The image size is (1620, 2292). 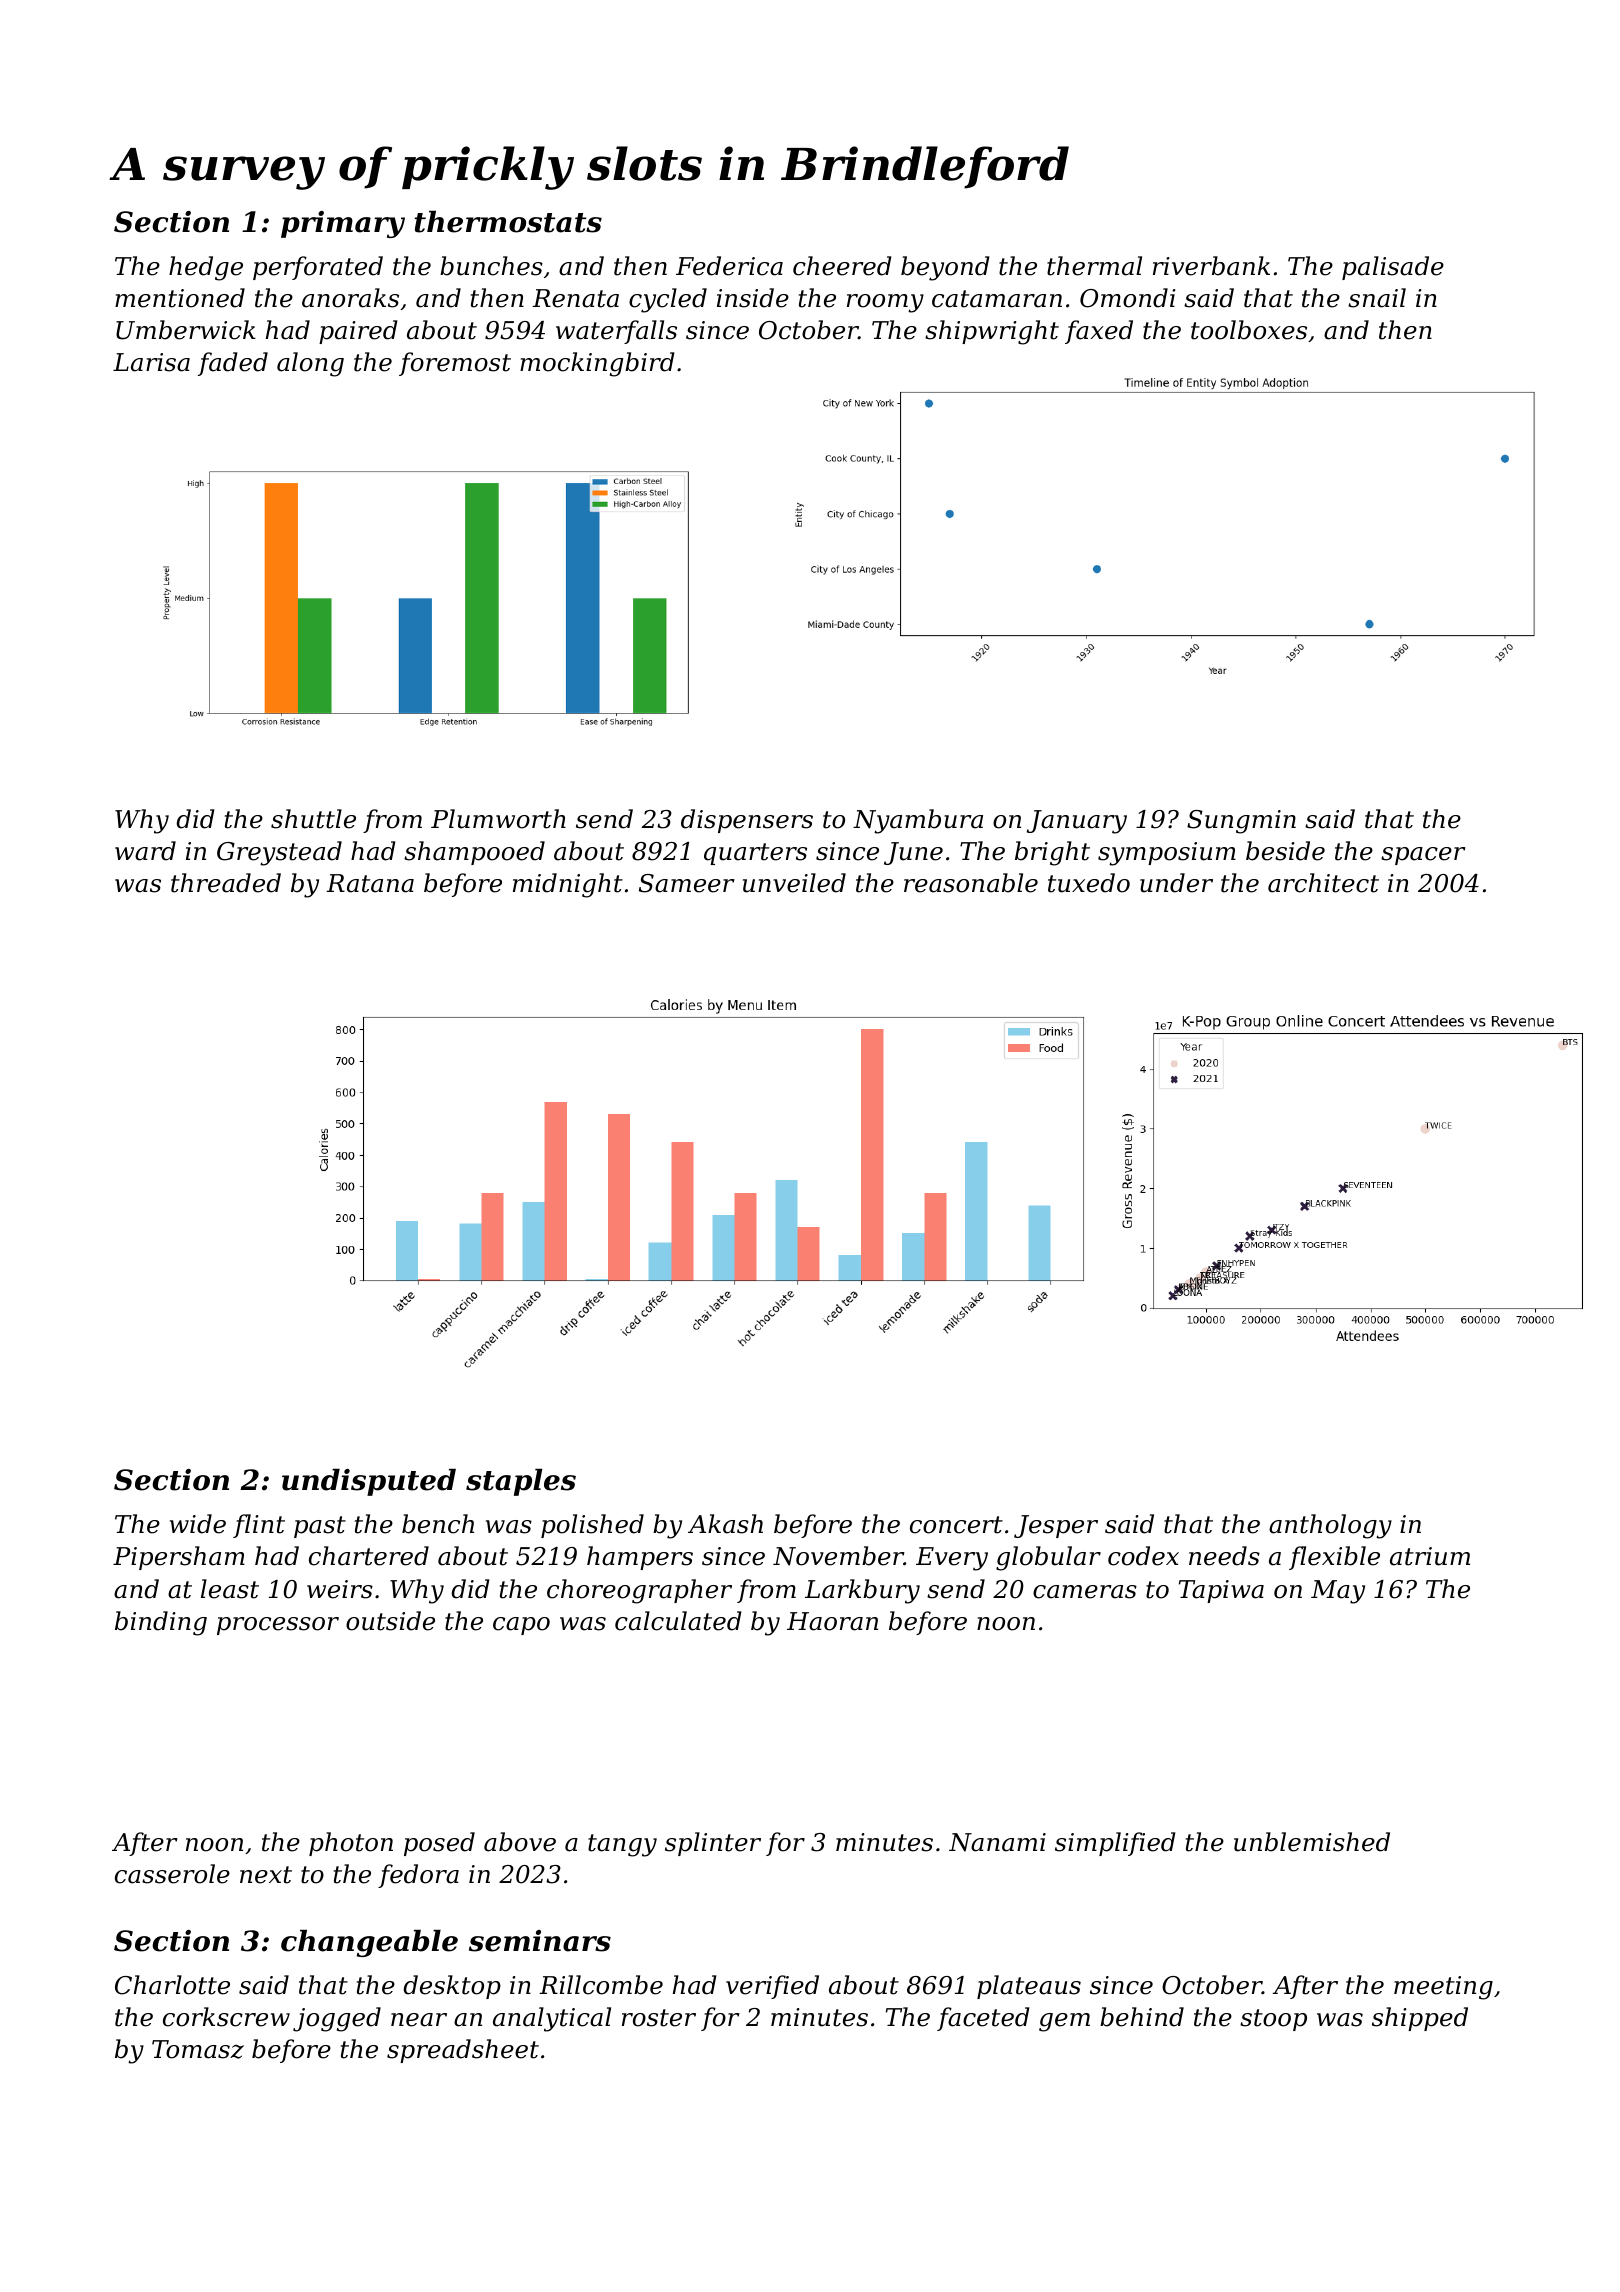 What do you see at coordinates (419, 2020) in the screenshot?
I see `near` at bounding box center [419, 2020].
